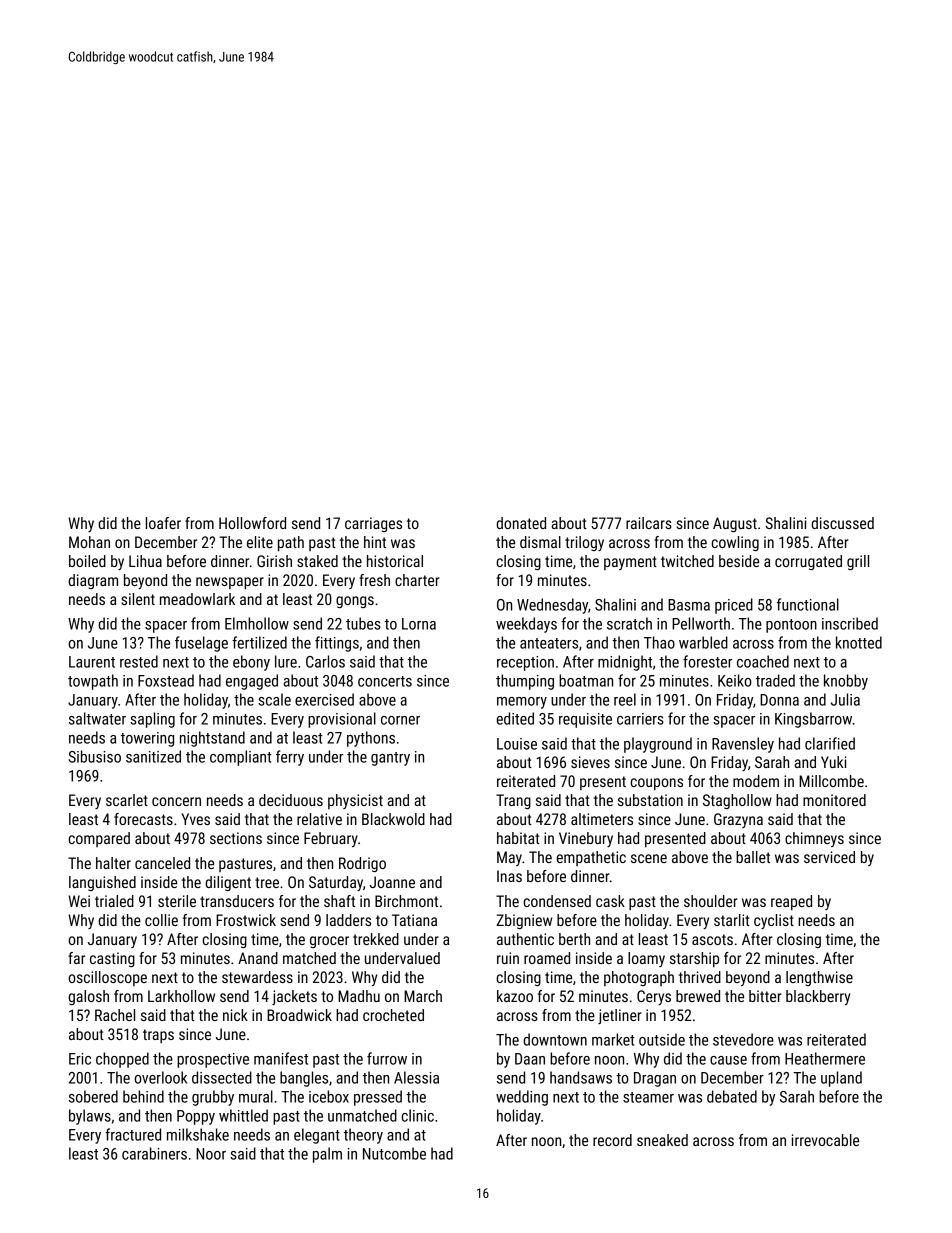  What do you see at coordinates (90, 1117) in the screenshot?
I see `bylaws` at bounding box center [90, 1117].
